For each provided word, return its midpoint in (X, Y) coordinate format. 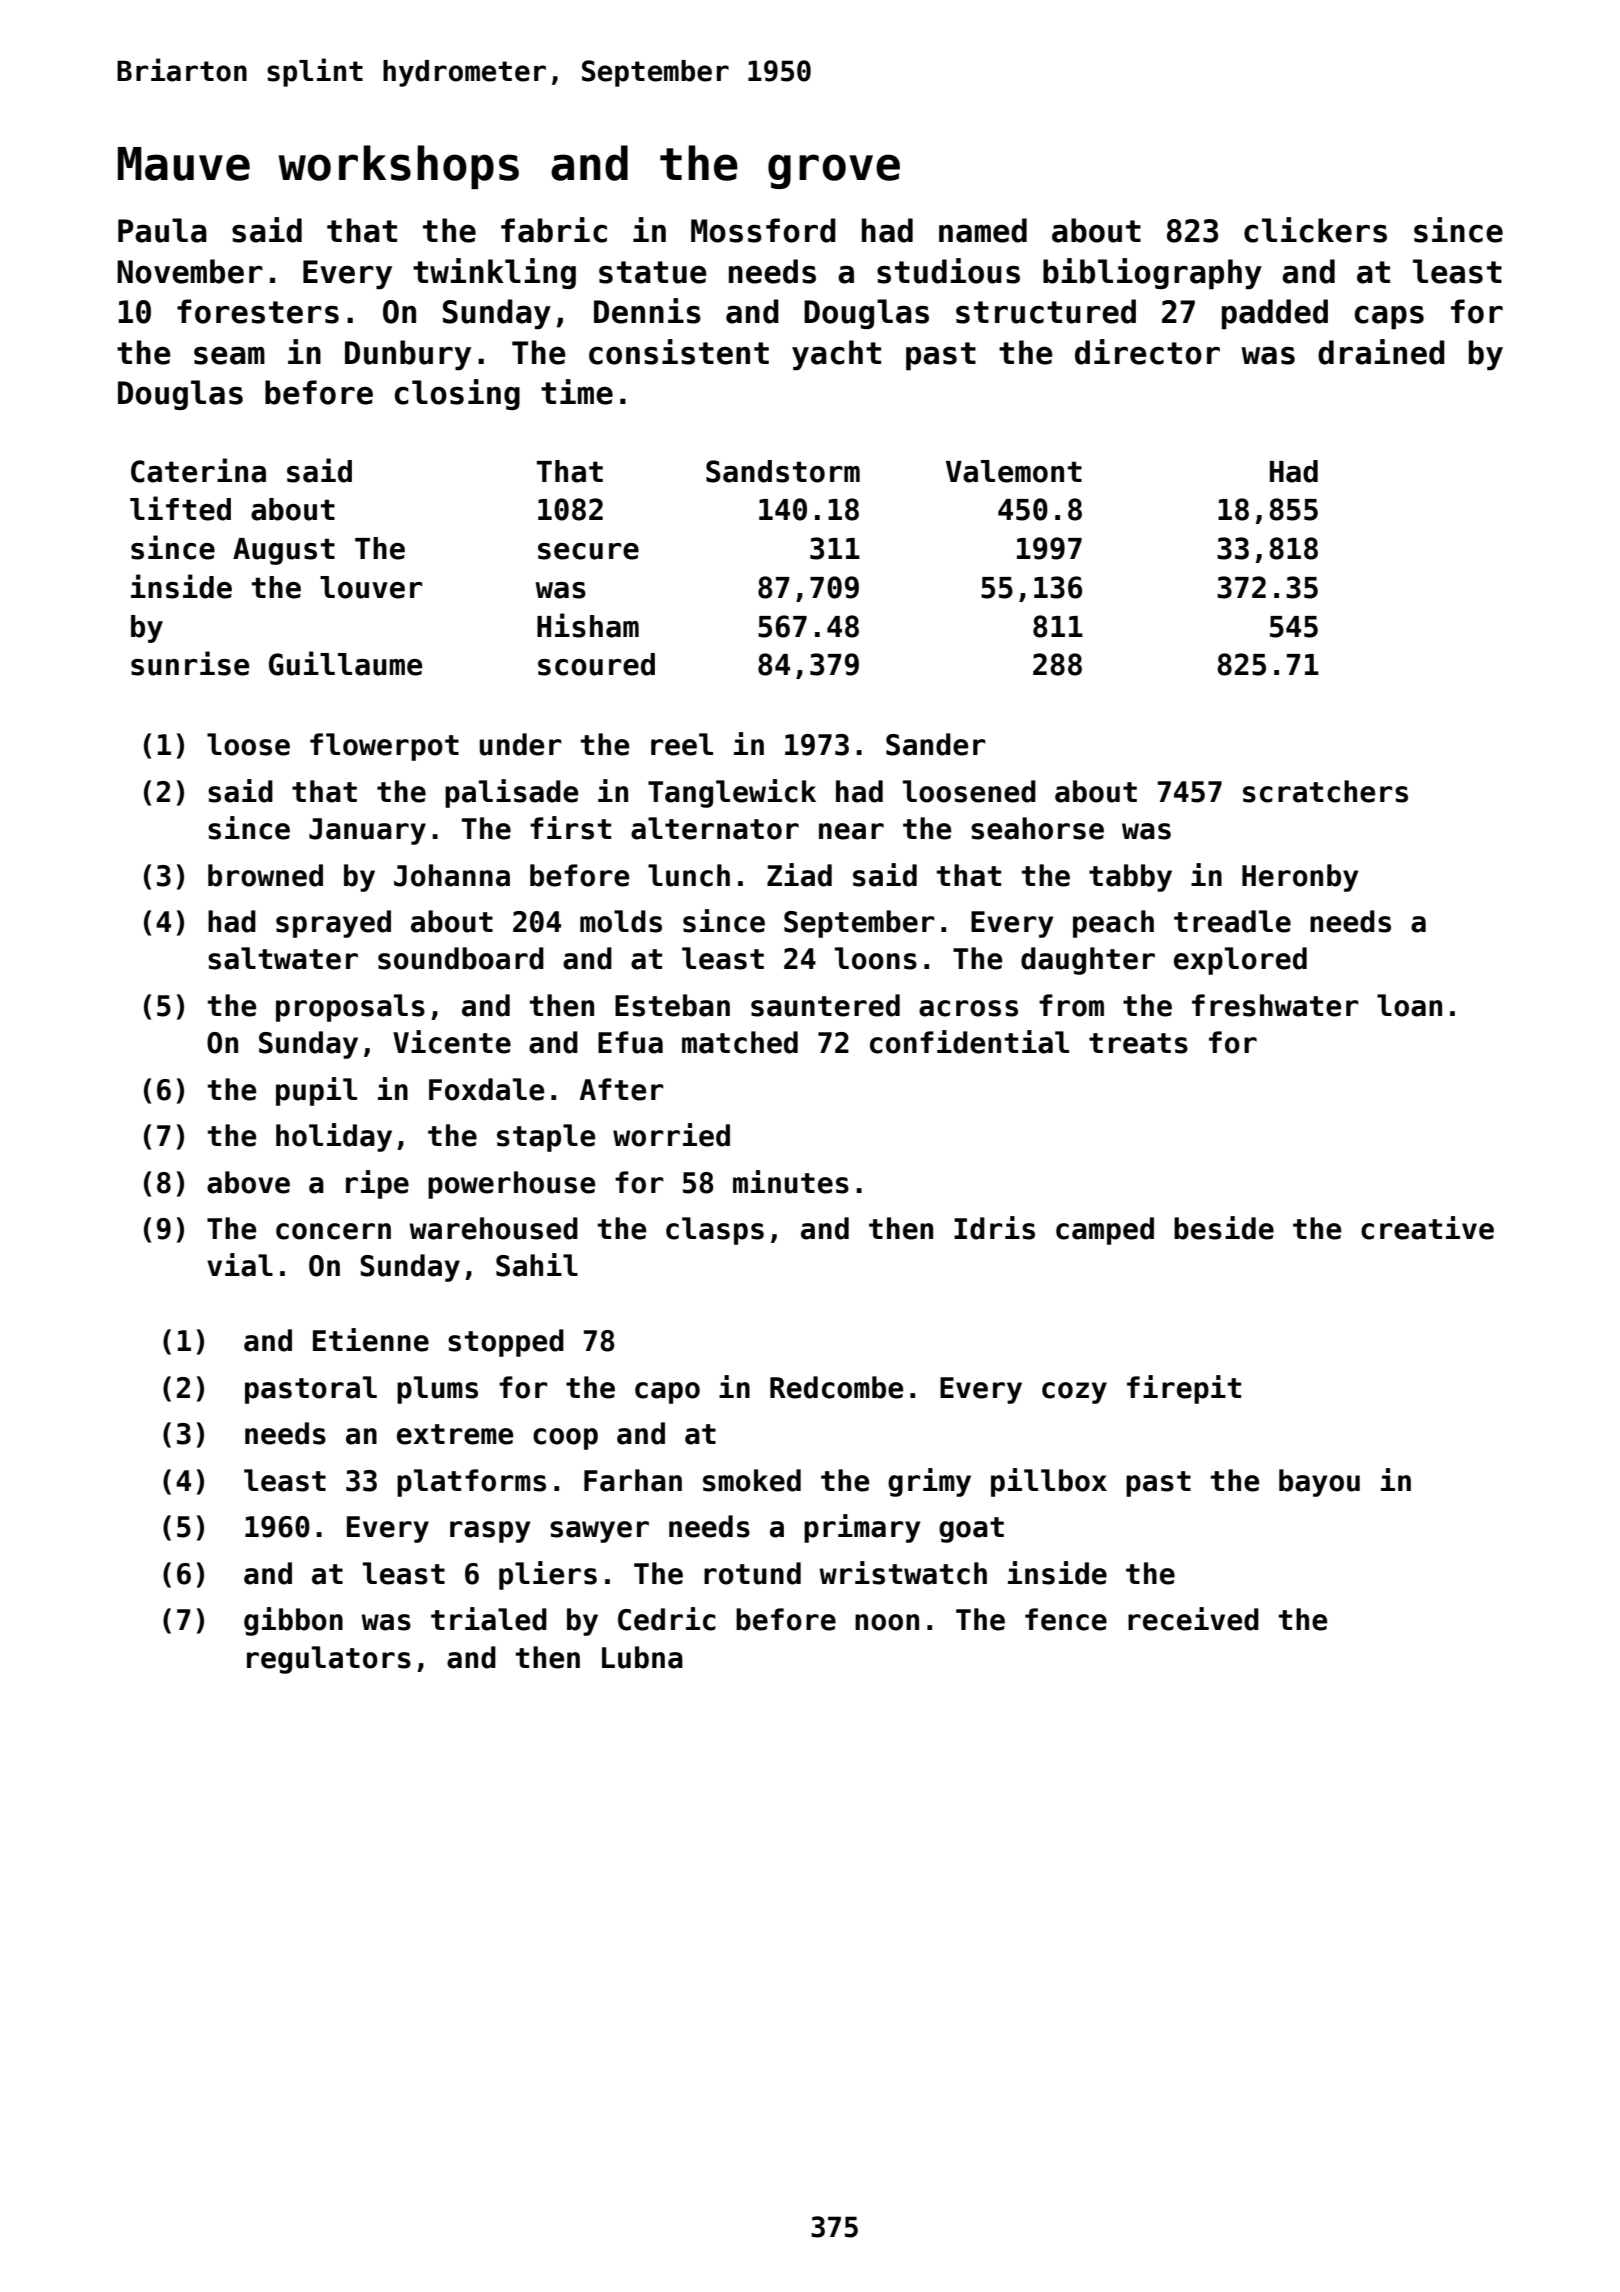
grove (834, 171)
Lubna (642, 1657)
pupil (316, 1091)
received (1193, 1619)
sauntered (825, 1005)
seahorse (1037, 828)
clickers (1315, 230)
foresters (258, 311)
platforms (471, 1483)
